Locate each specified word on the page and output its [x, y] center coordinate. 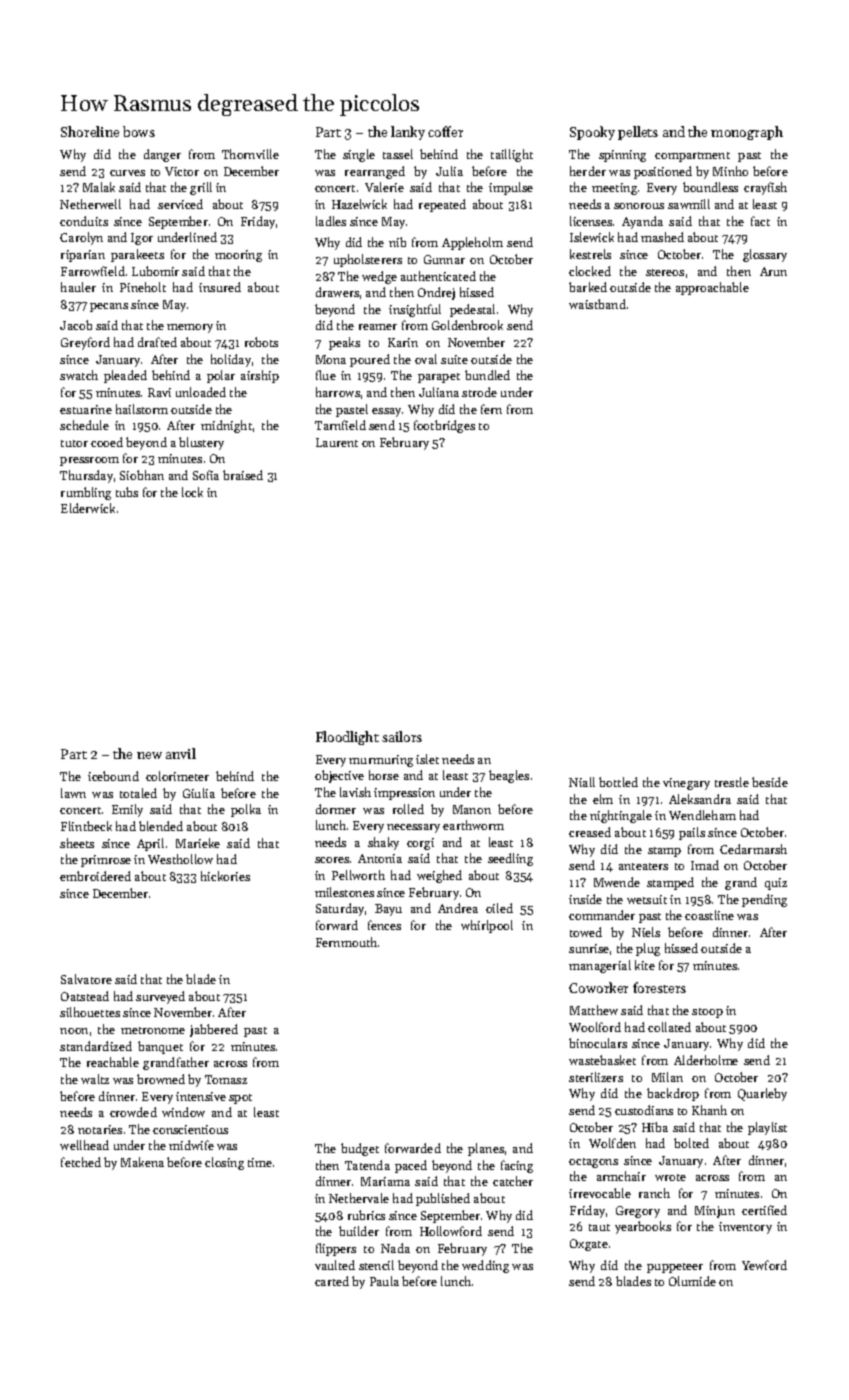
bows [139, 131]
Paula [384, 1281]
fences [384, 925]
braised [243, 475]
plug [648, 949]
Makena [142, 1162]
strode [479, 392]
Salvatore [86, 979]
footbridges [444, 426]
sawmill [689, 204]
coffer [445, 131]
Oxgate [589, 1245]
